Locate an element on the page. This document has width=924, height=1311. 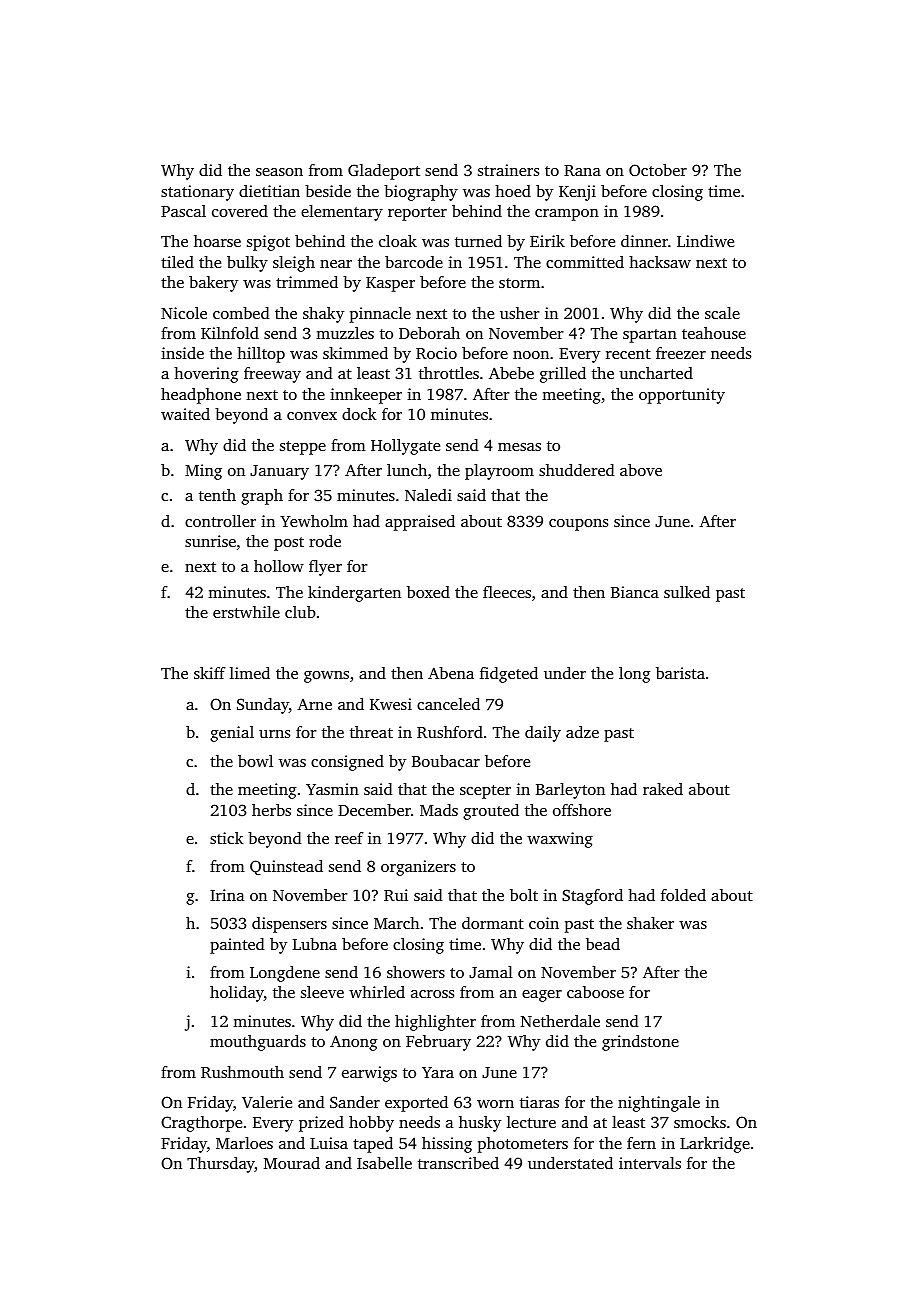
storm is located at coordinates (519, 283).
